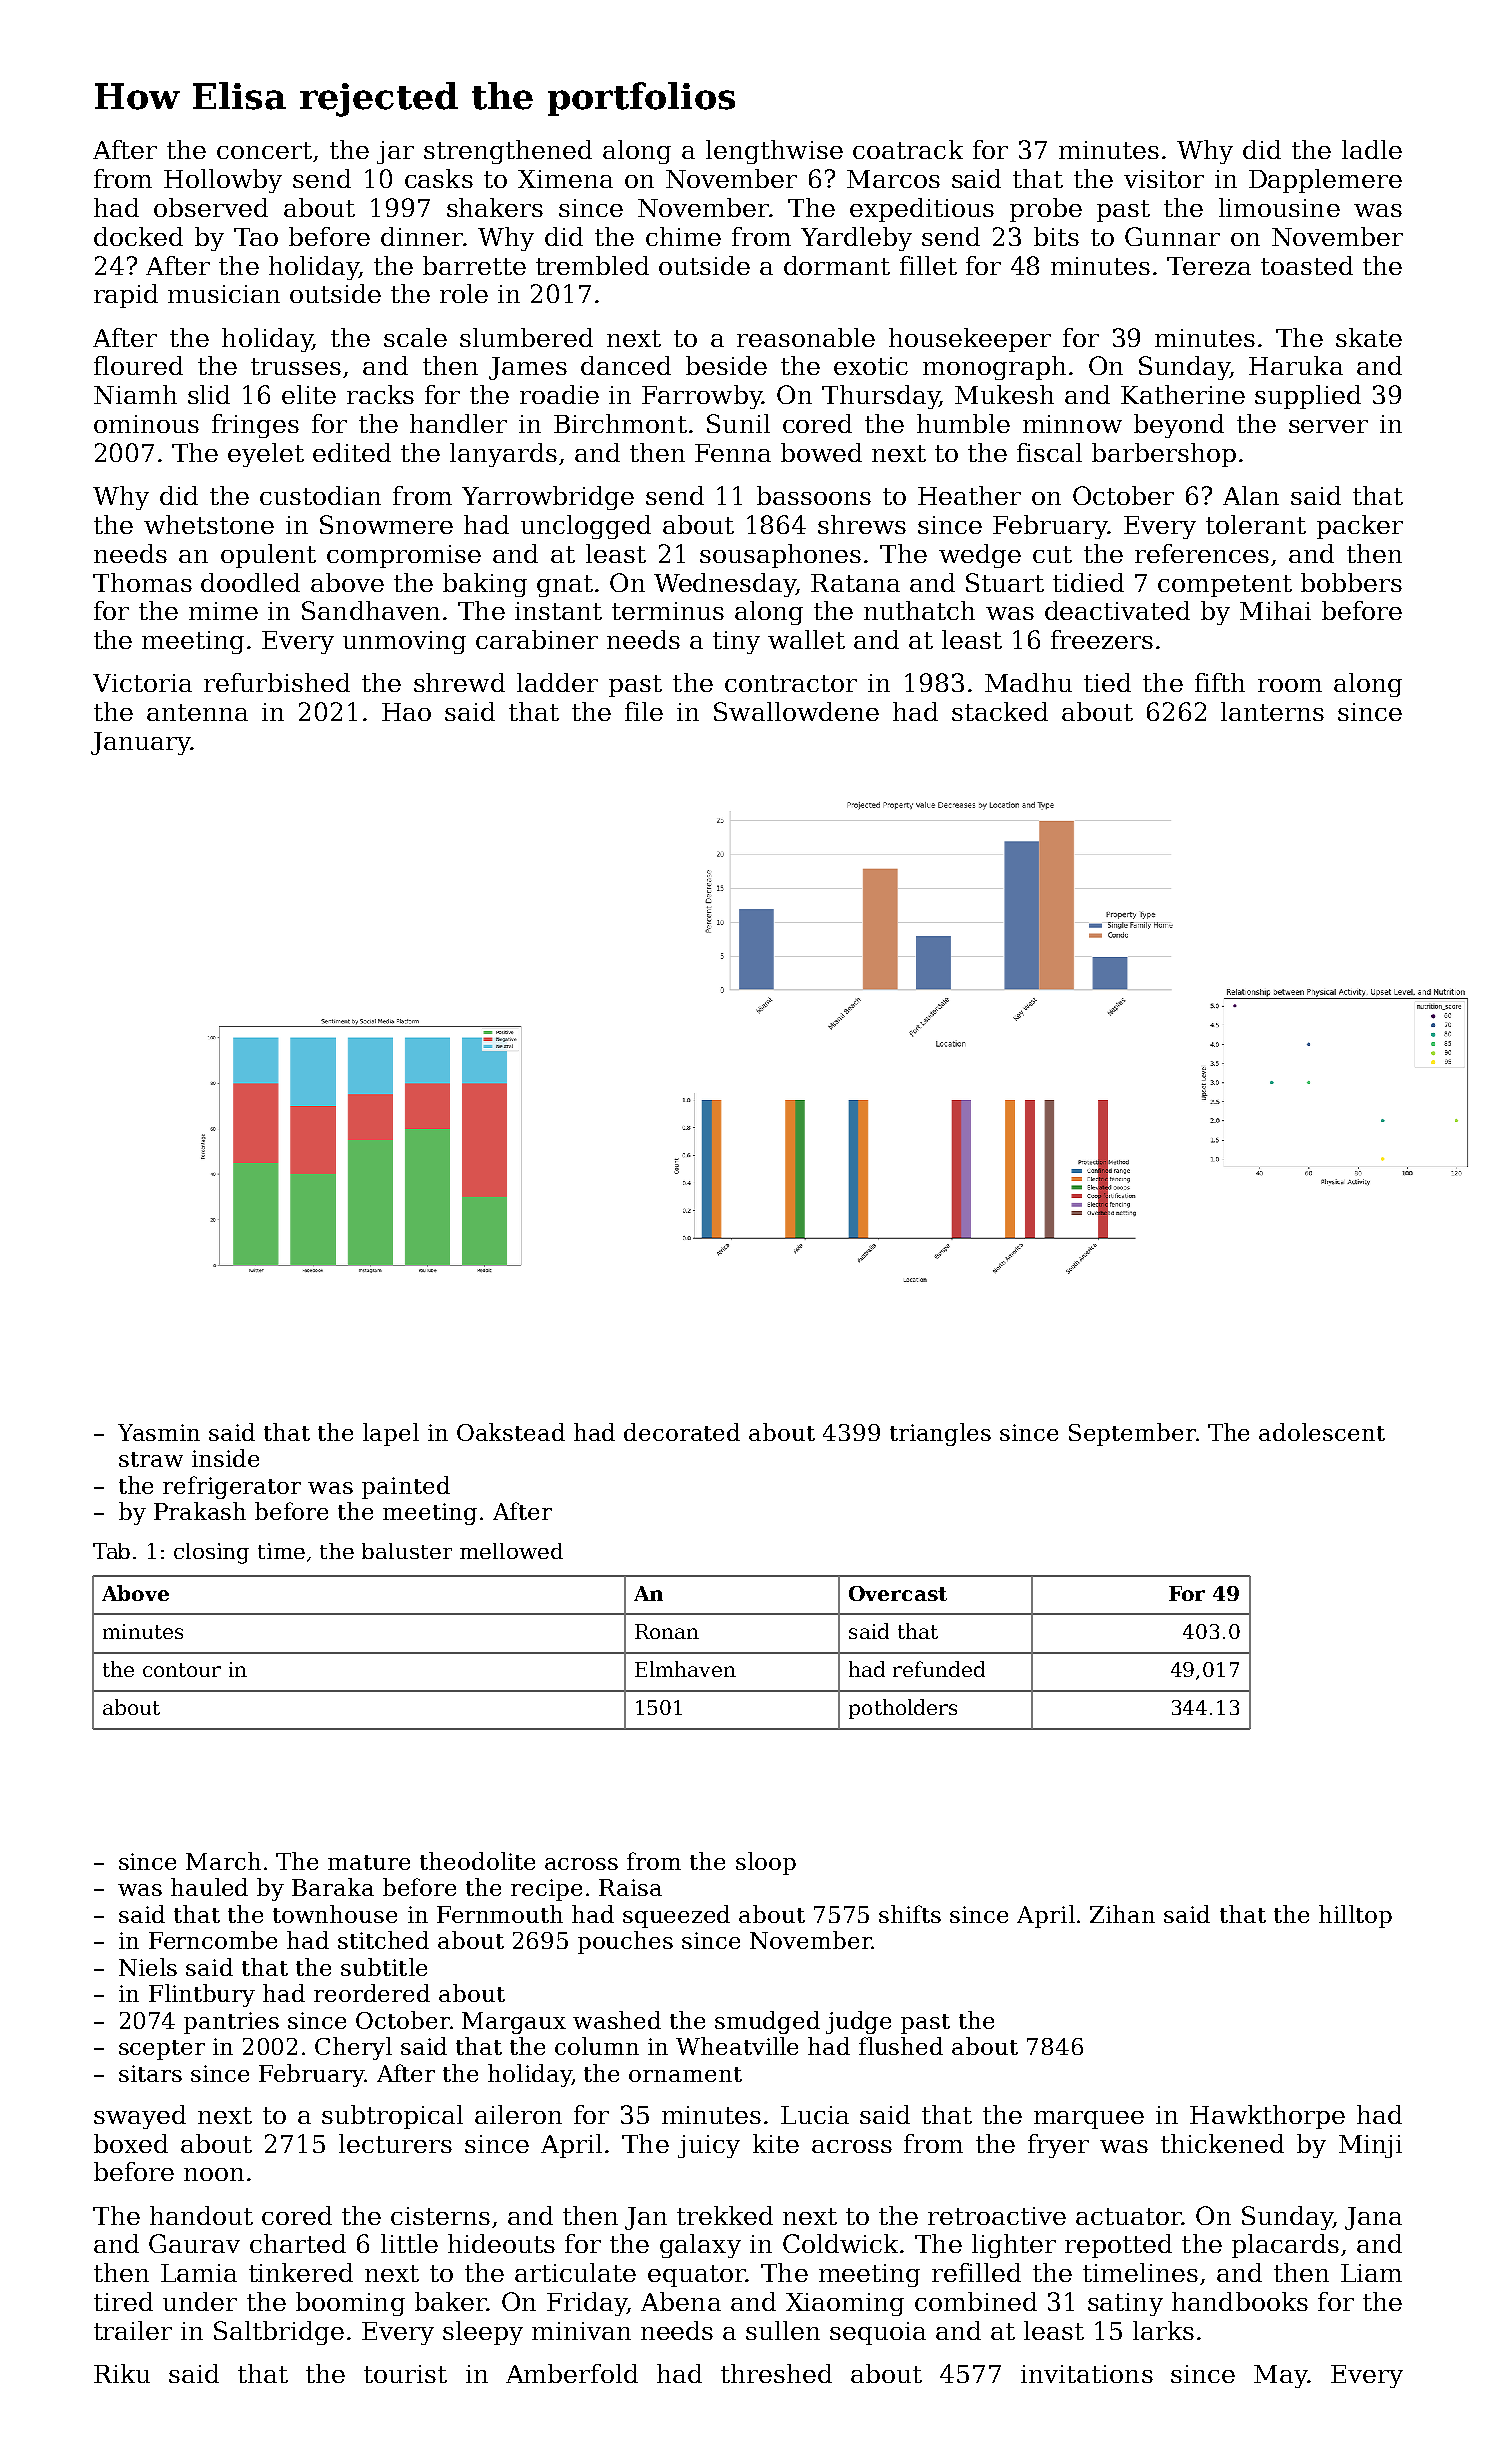  Describe the element at coordinates (138, 365) in the image. I see `floured` at that location.
